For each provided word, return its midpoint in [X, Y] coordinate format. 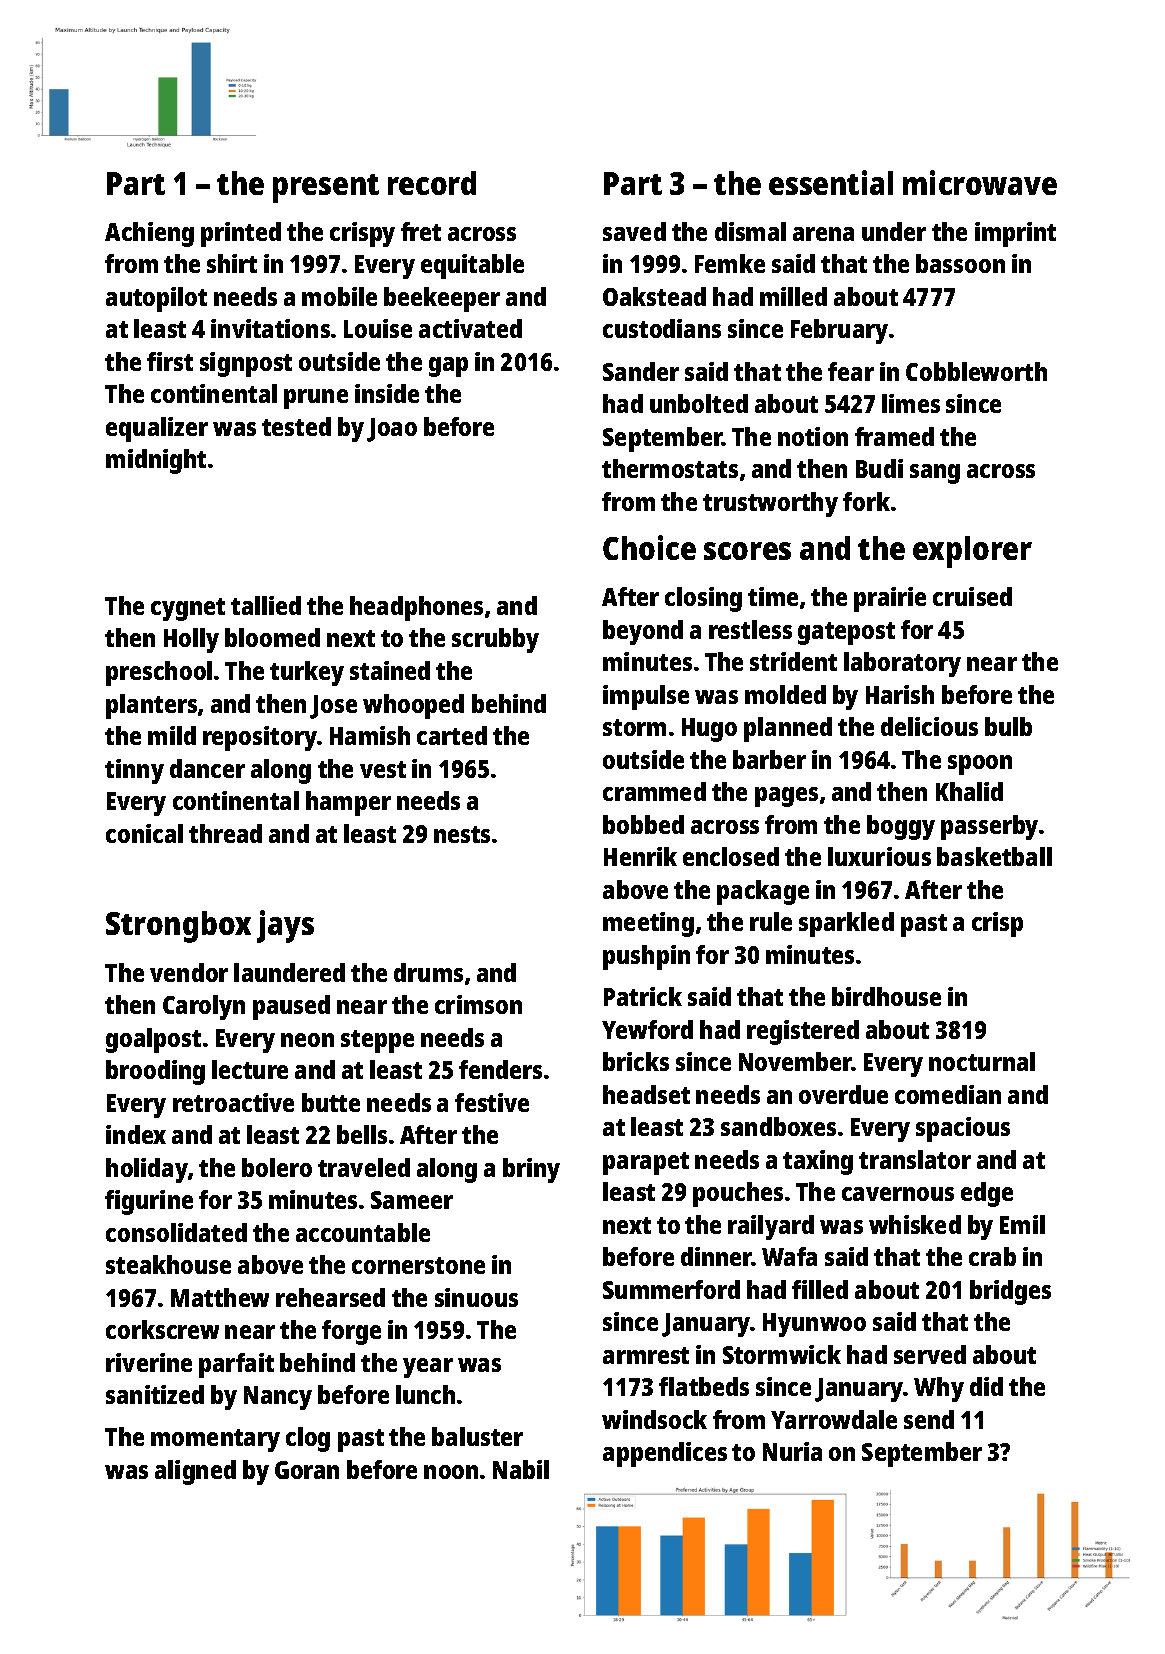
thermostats [670, 468]
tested [296, 426]
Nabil [521, 1469]
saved [634, 231]
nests [462, 834]
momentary [215, 1440]
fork [866, 501]
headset [646, 1094]
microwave [980, 182]
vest [383, 769]
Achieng [149, 234]
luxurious [879, 856]
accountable [363, 1232]
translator [915, 1159]
